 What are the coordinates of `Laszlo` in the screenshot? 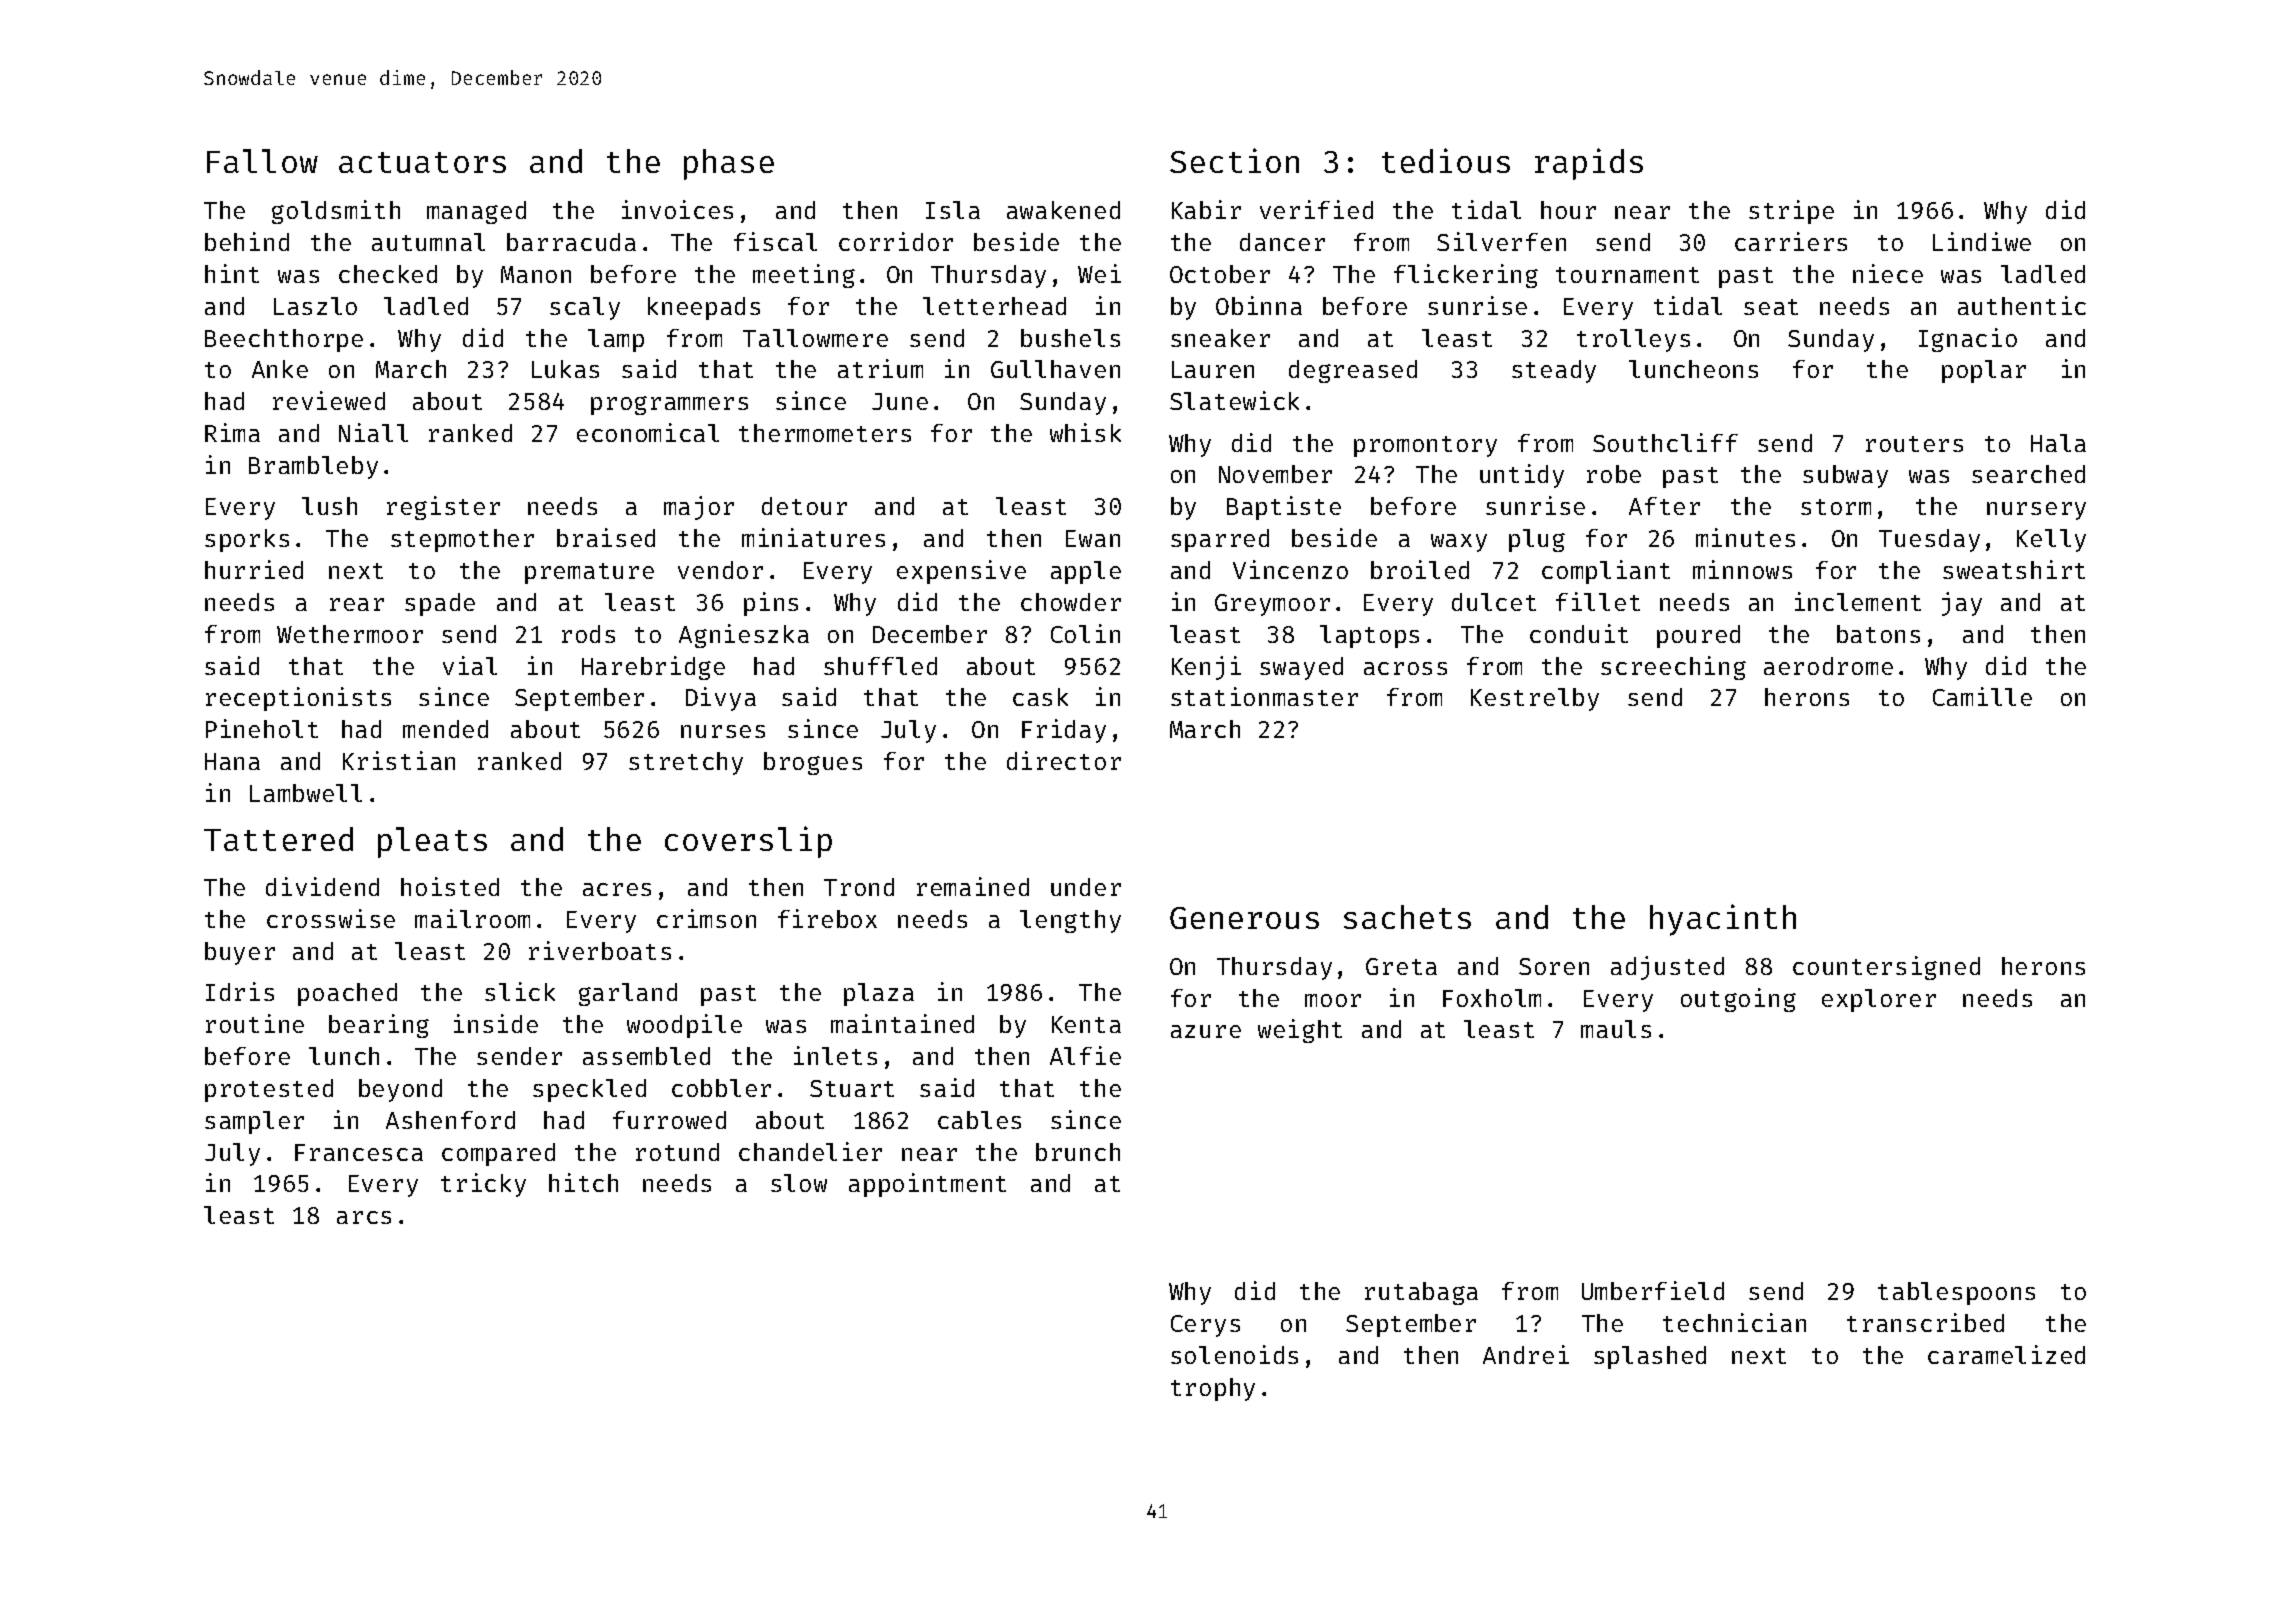 It's located at (315, 306).
